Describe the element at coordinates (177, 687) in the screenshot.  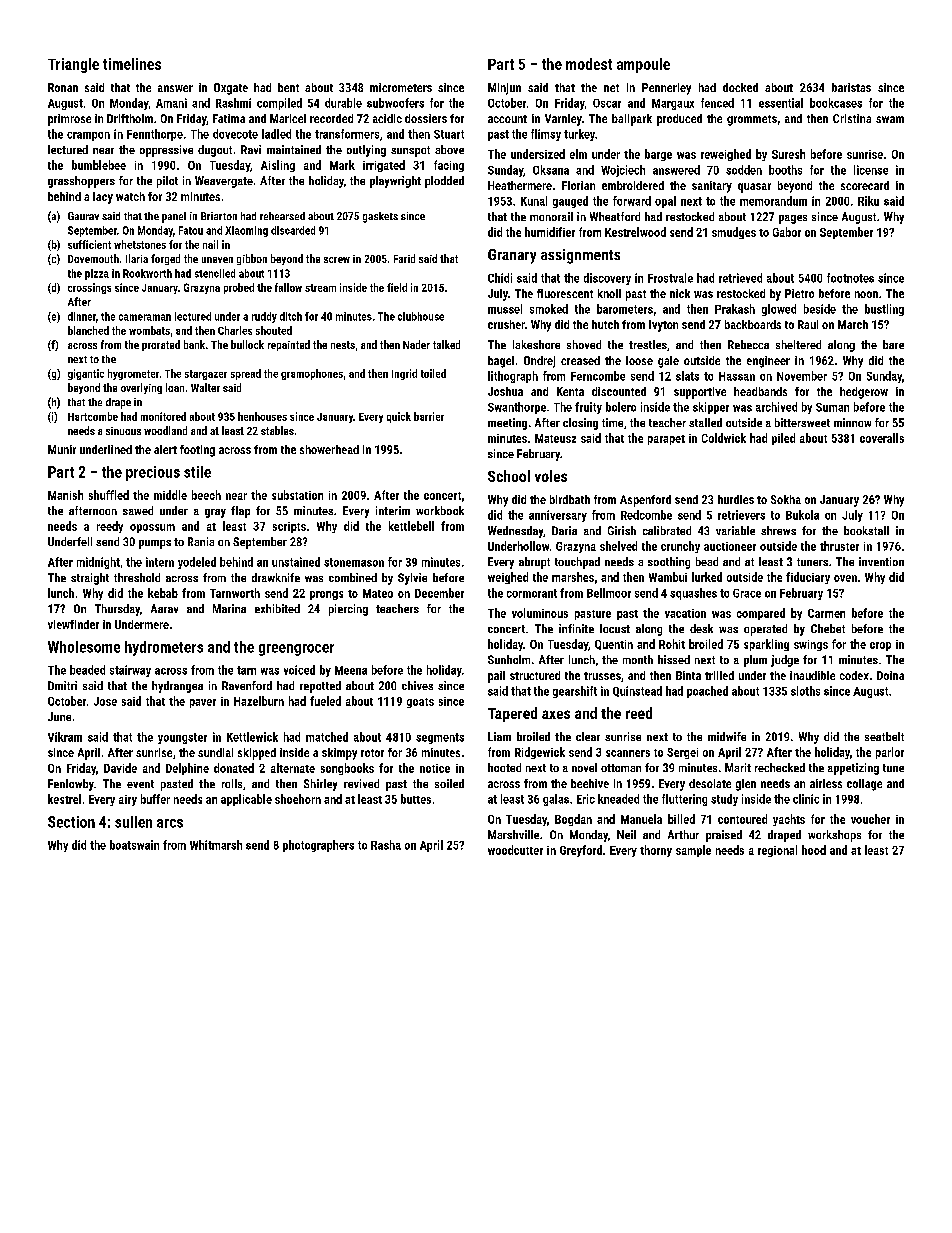
I see `hydrangea` at that location.
